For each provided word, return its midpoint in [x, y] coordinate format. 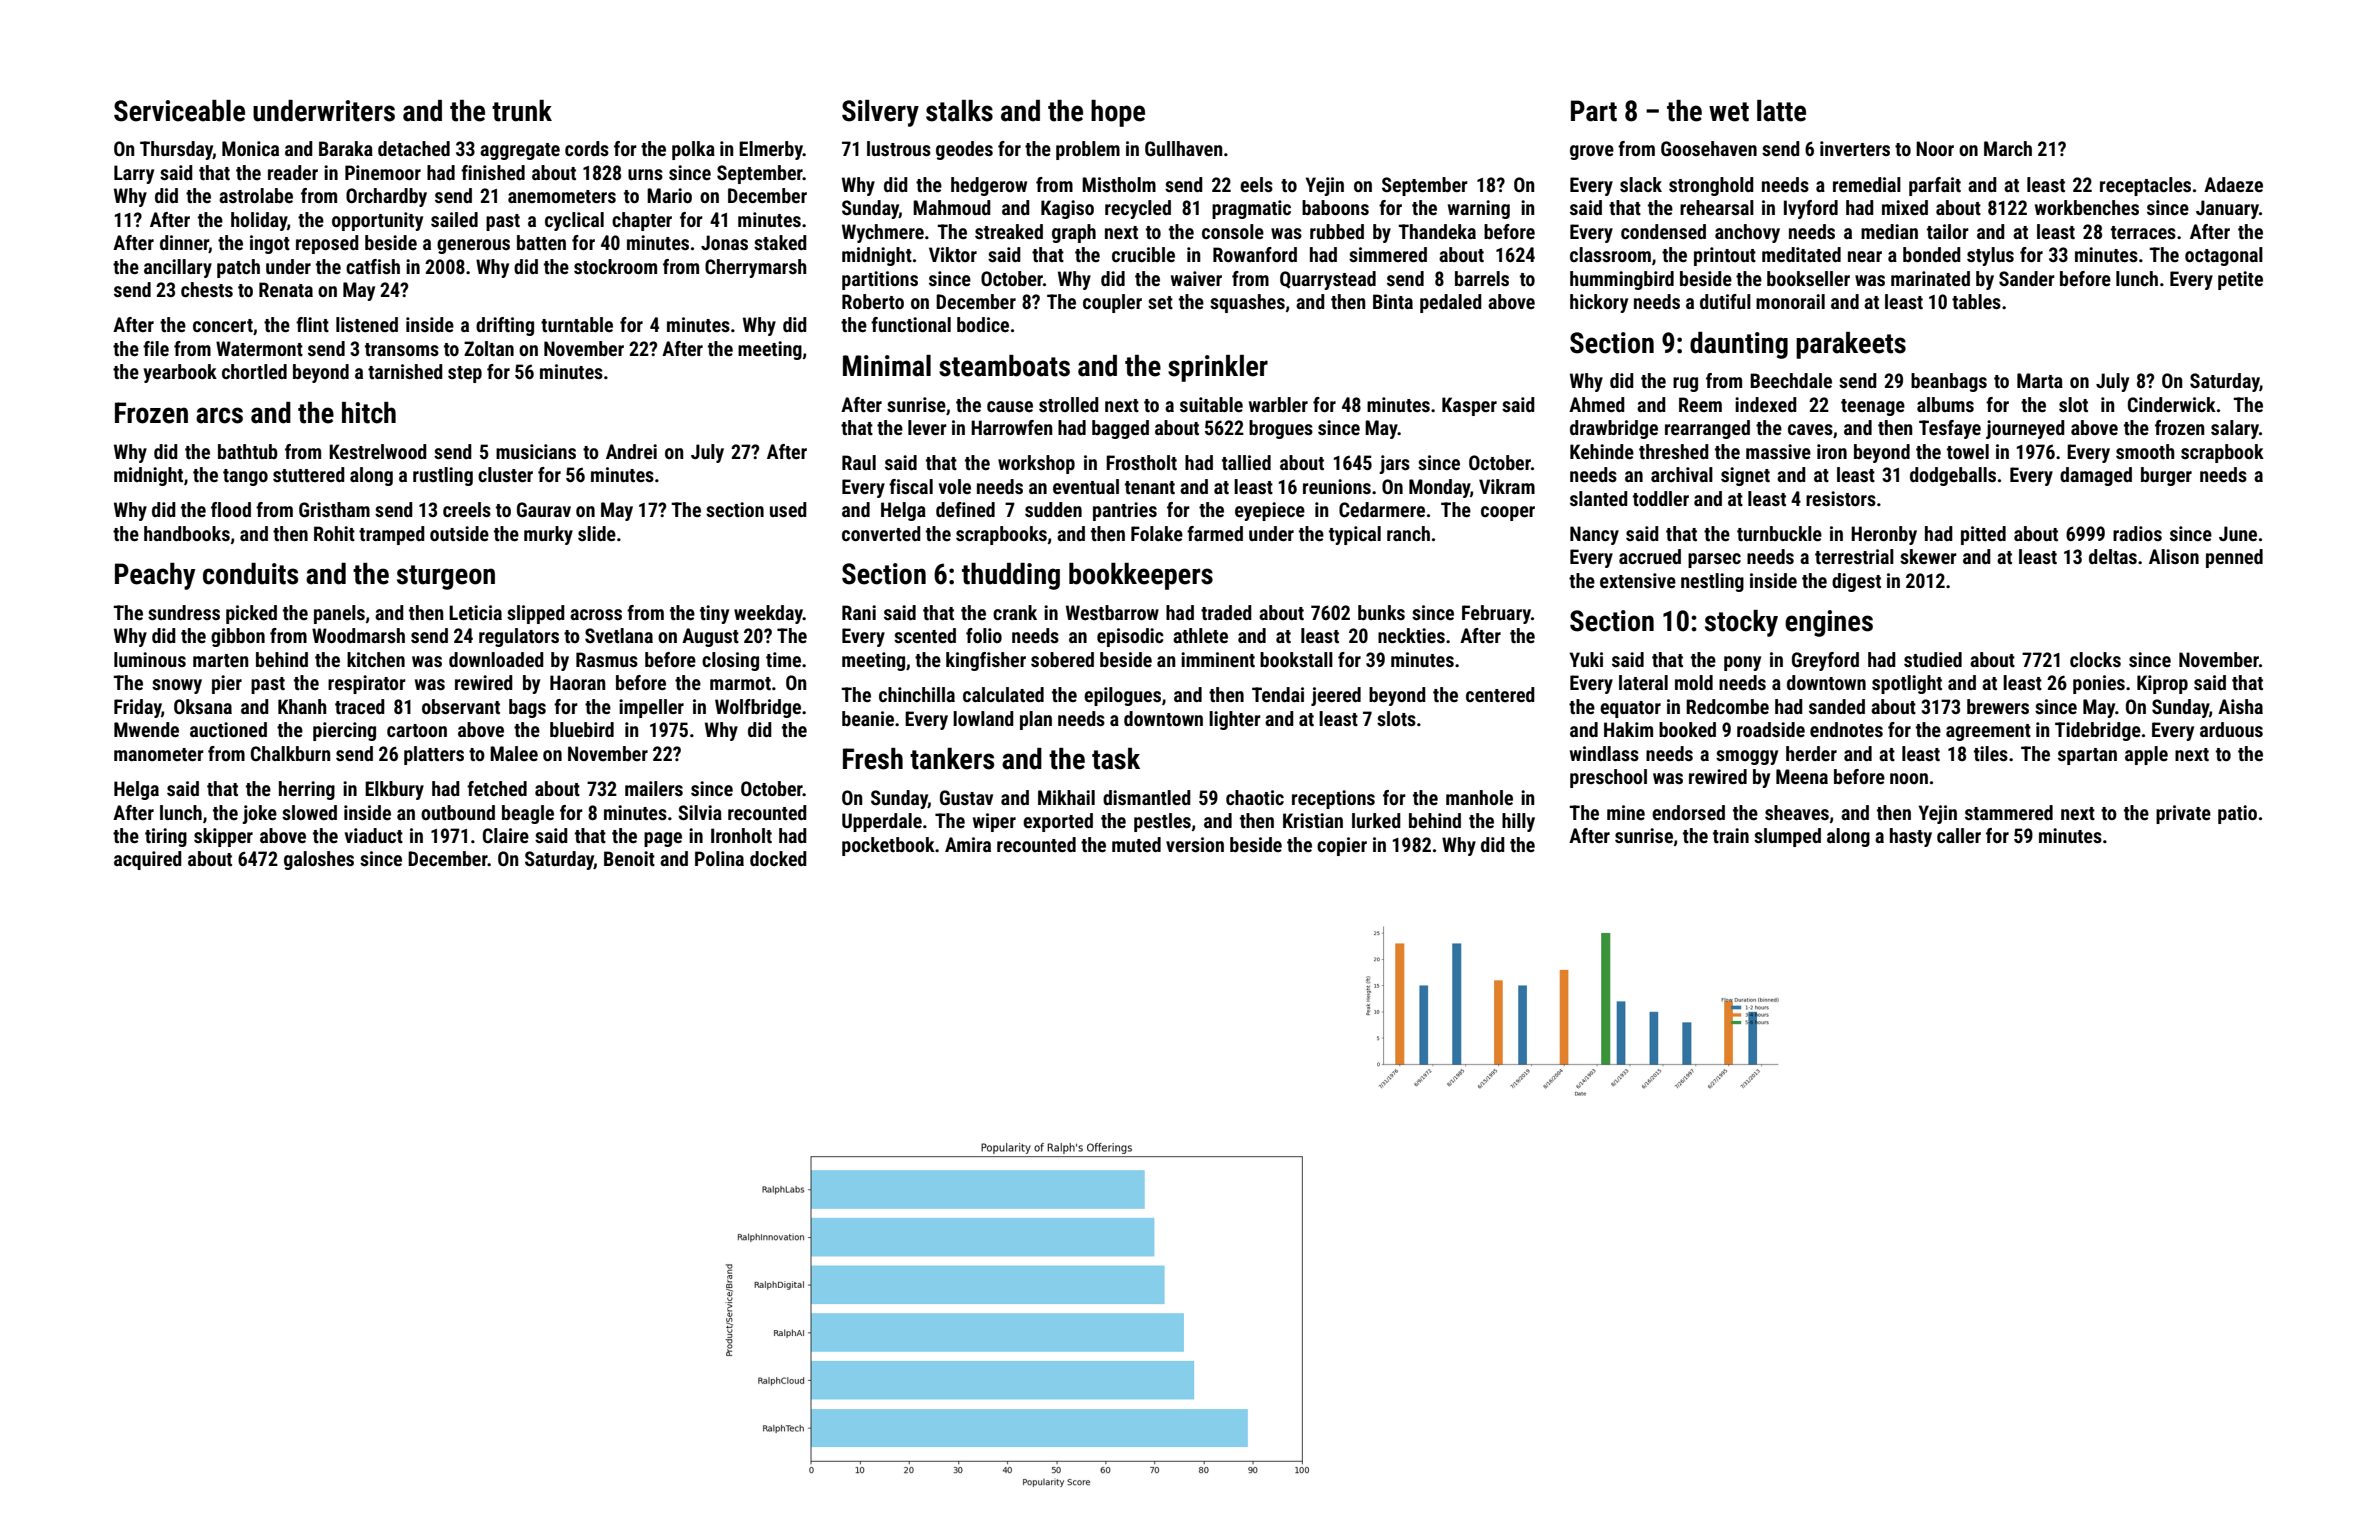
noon [1909, 778]
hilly [1518, 822]
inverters [1855, 148]
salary [2235, 429]
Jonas [724, 242]
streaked [1009, 231]
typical [1355, 535]
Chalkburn [290, 753]
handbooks [187, 533]
